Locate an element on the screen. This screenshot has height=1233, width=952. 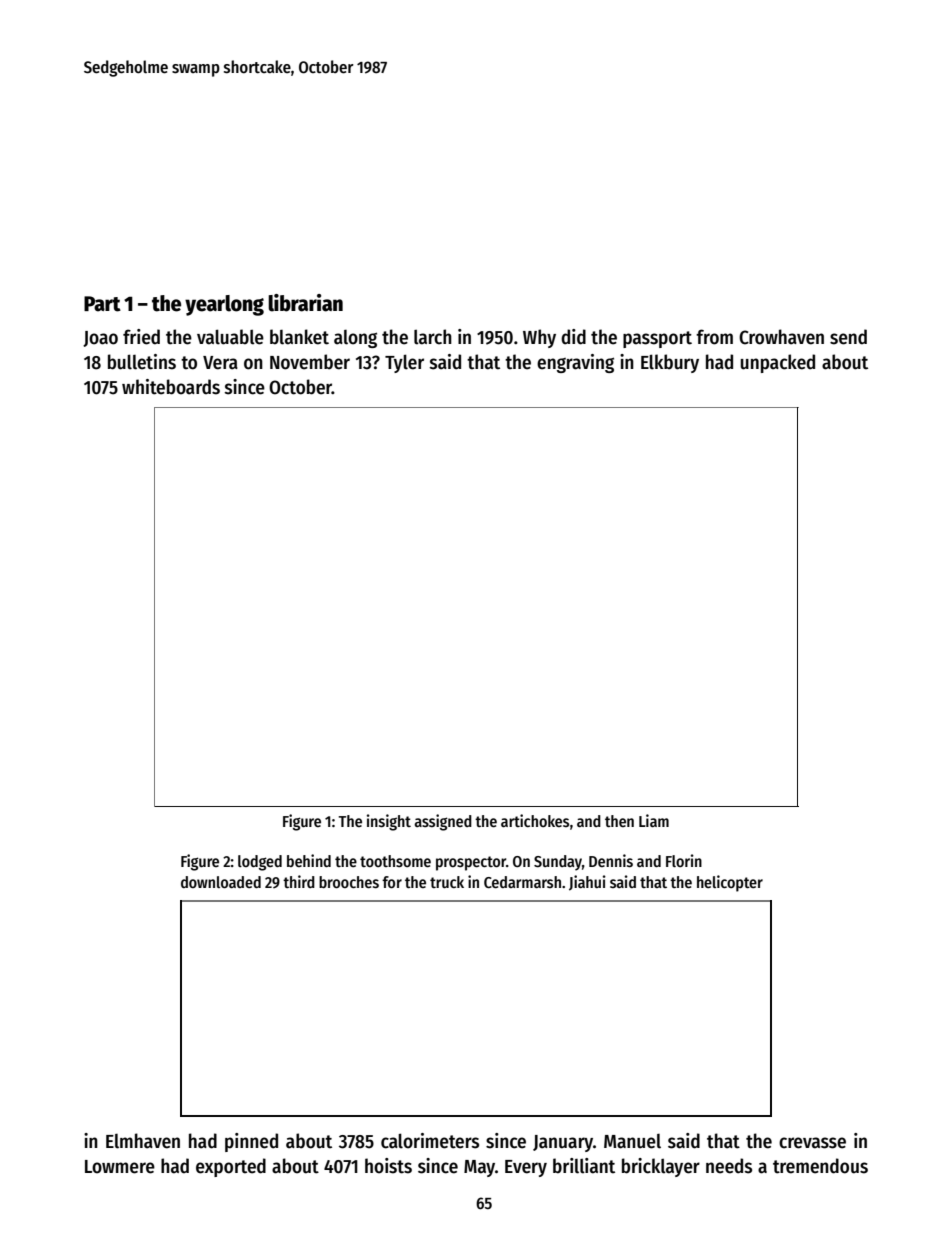
crevasse is located at coordinates (812, 1143).
